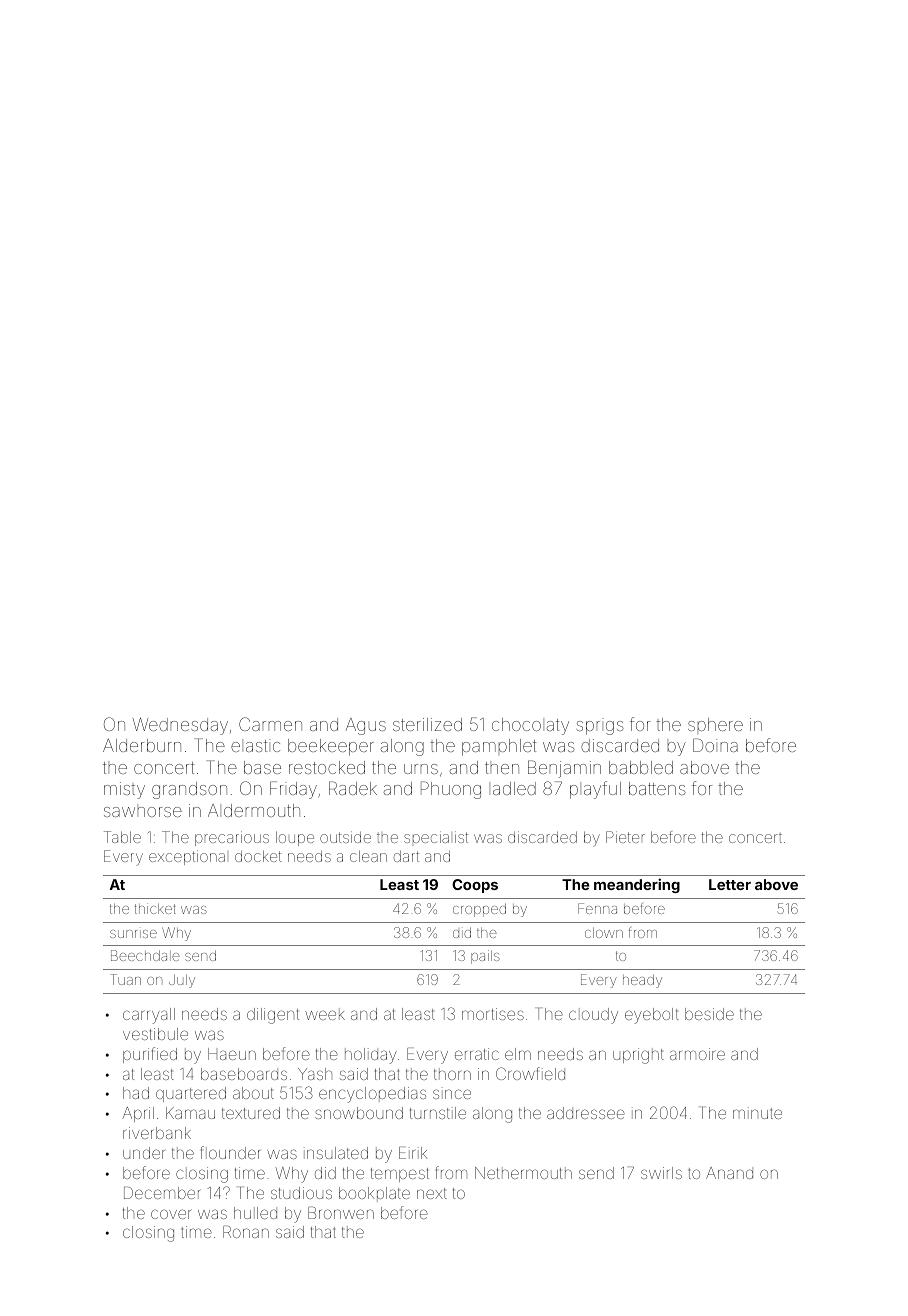 Image resolution: width=908 pixels, height=1316 pixels. I want to click on pamphlet, so click(499, 747).
